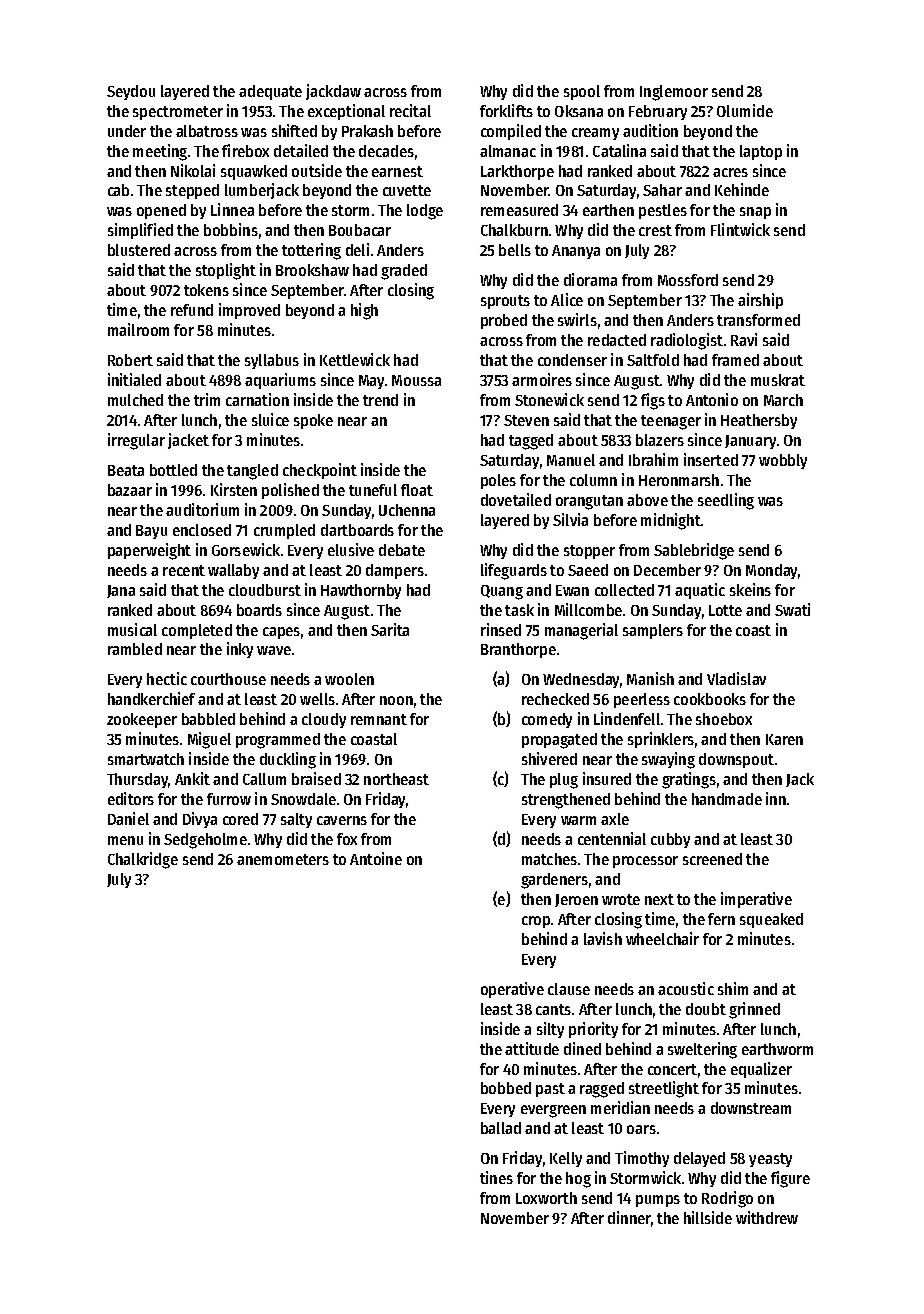  I want to click on recital, so click(410, 110).
